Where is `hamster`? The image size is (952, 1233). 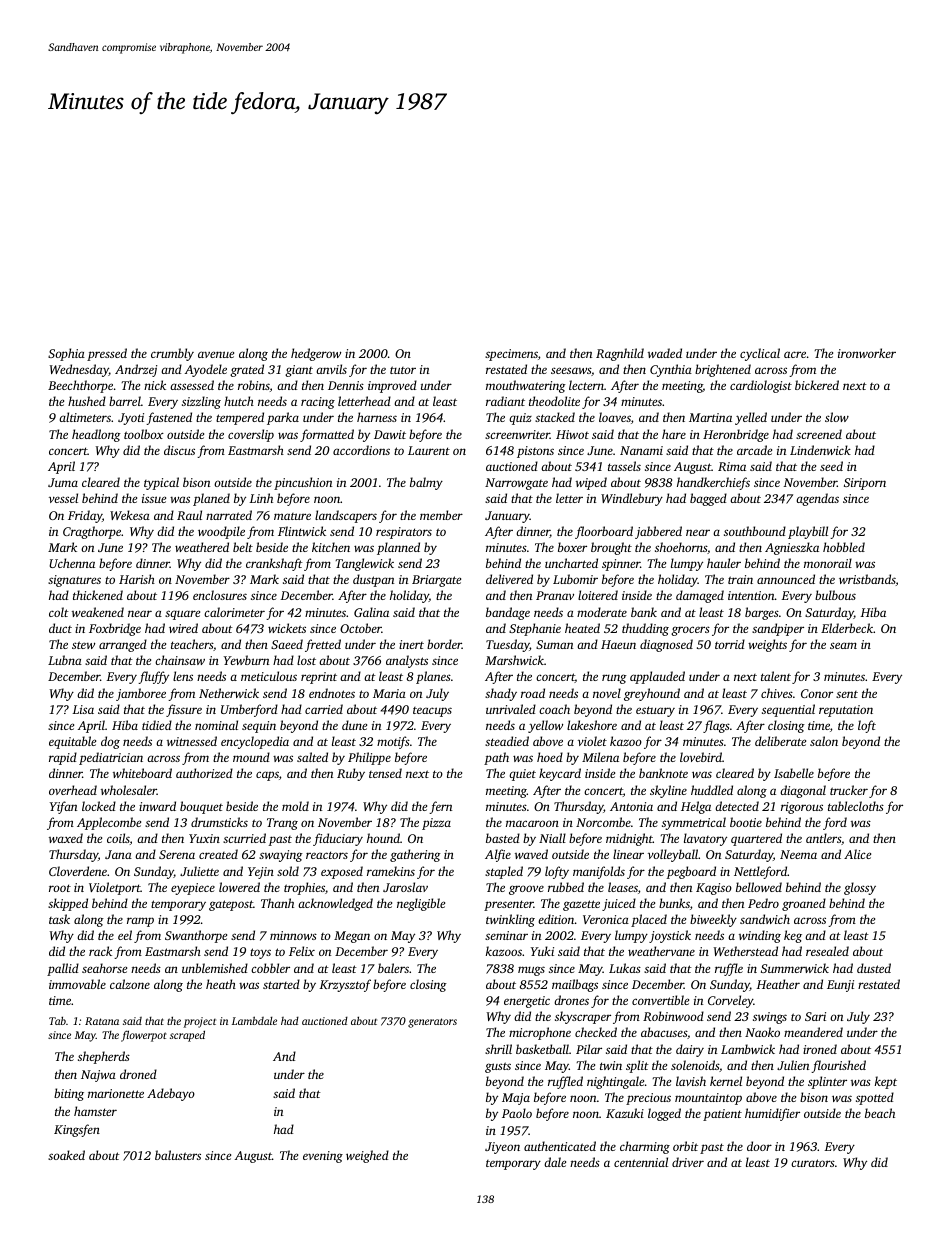
hamster is located at coordinates (95, 1111).
